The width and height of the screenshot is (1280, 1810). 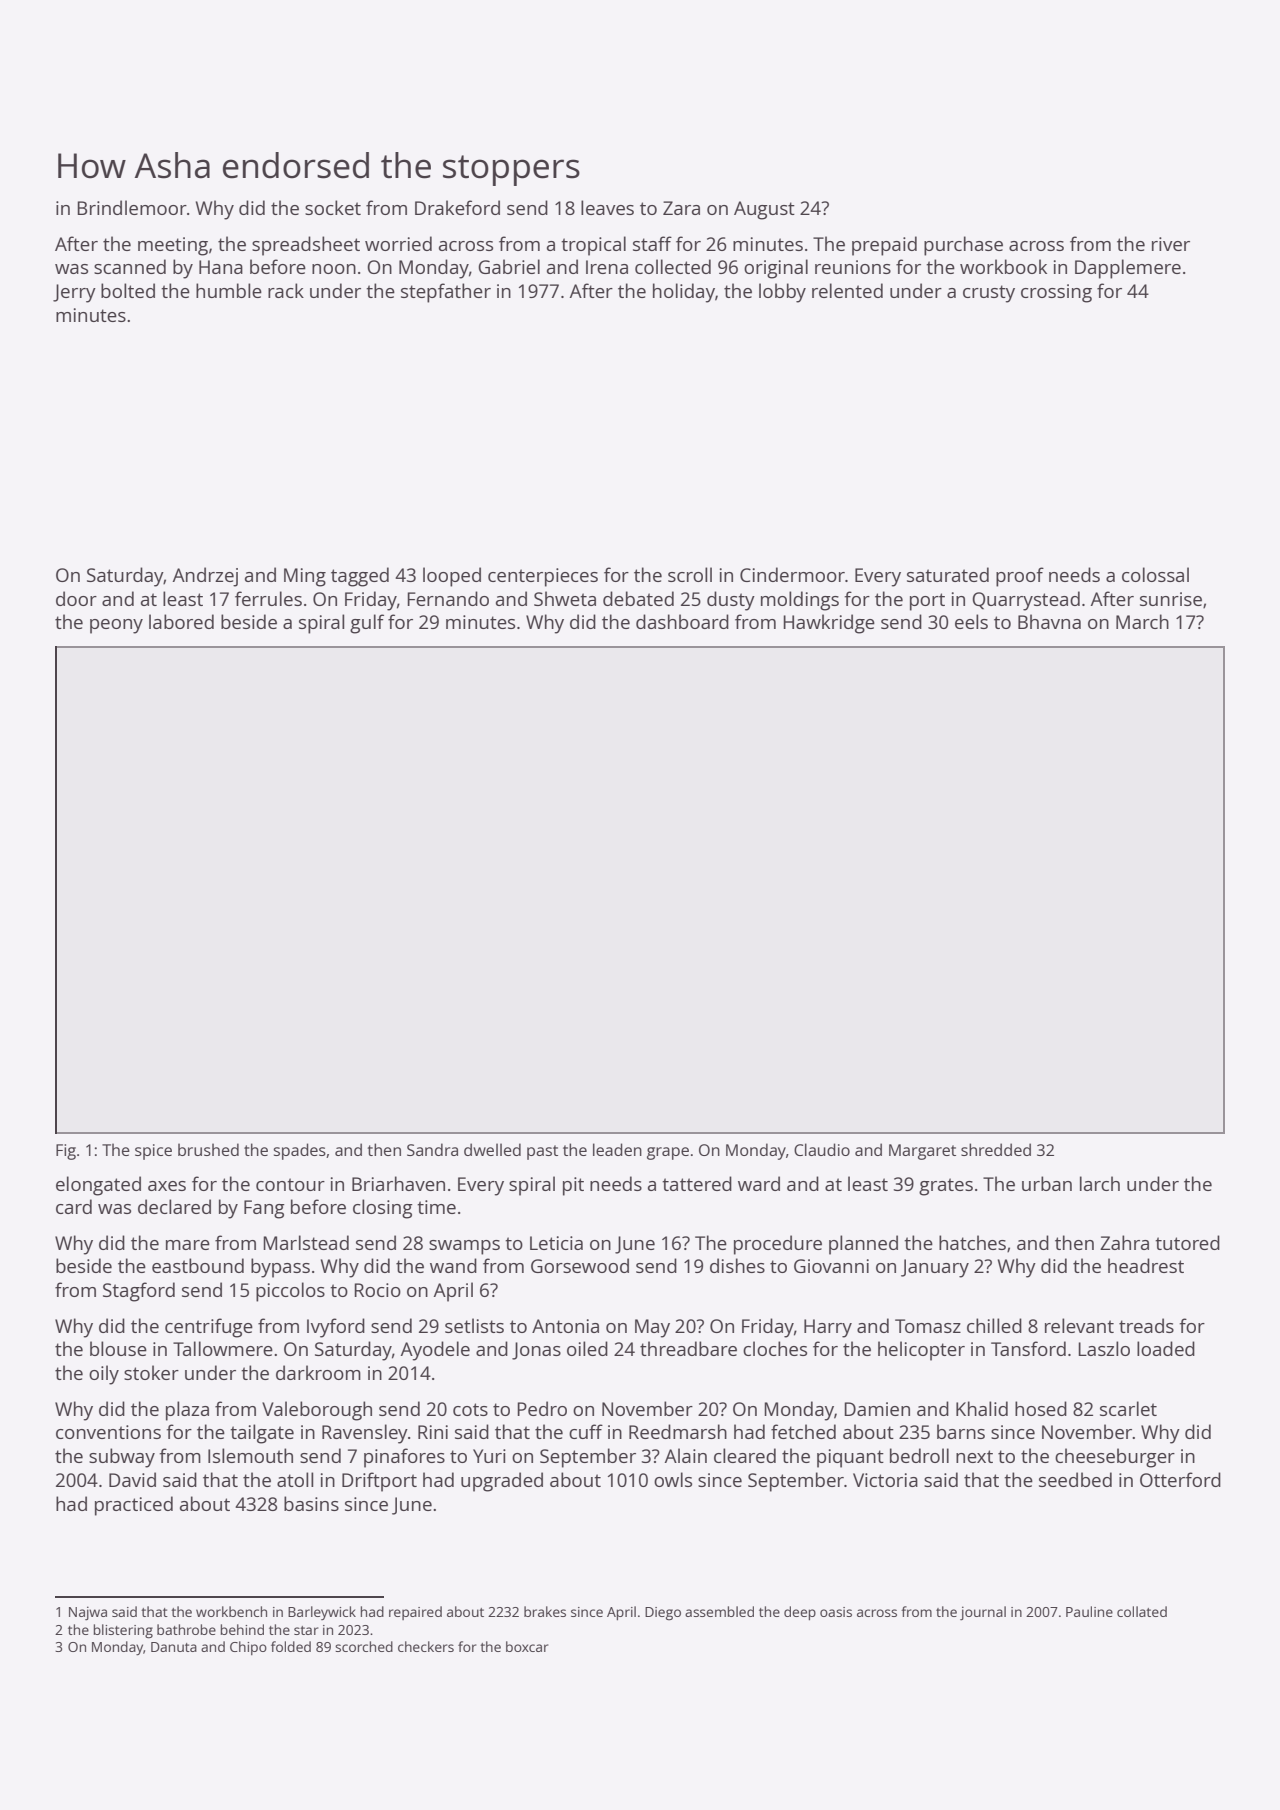 What do you see at coordinates (822, 1149) in the screenshot?
I see `Claudio` at bounding box center [822, 1149].
